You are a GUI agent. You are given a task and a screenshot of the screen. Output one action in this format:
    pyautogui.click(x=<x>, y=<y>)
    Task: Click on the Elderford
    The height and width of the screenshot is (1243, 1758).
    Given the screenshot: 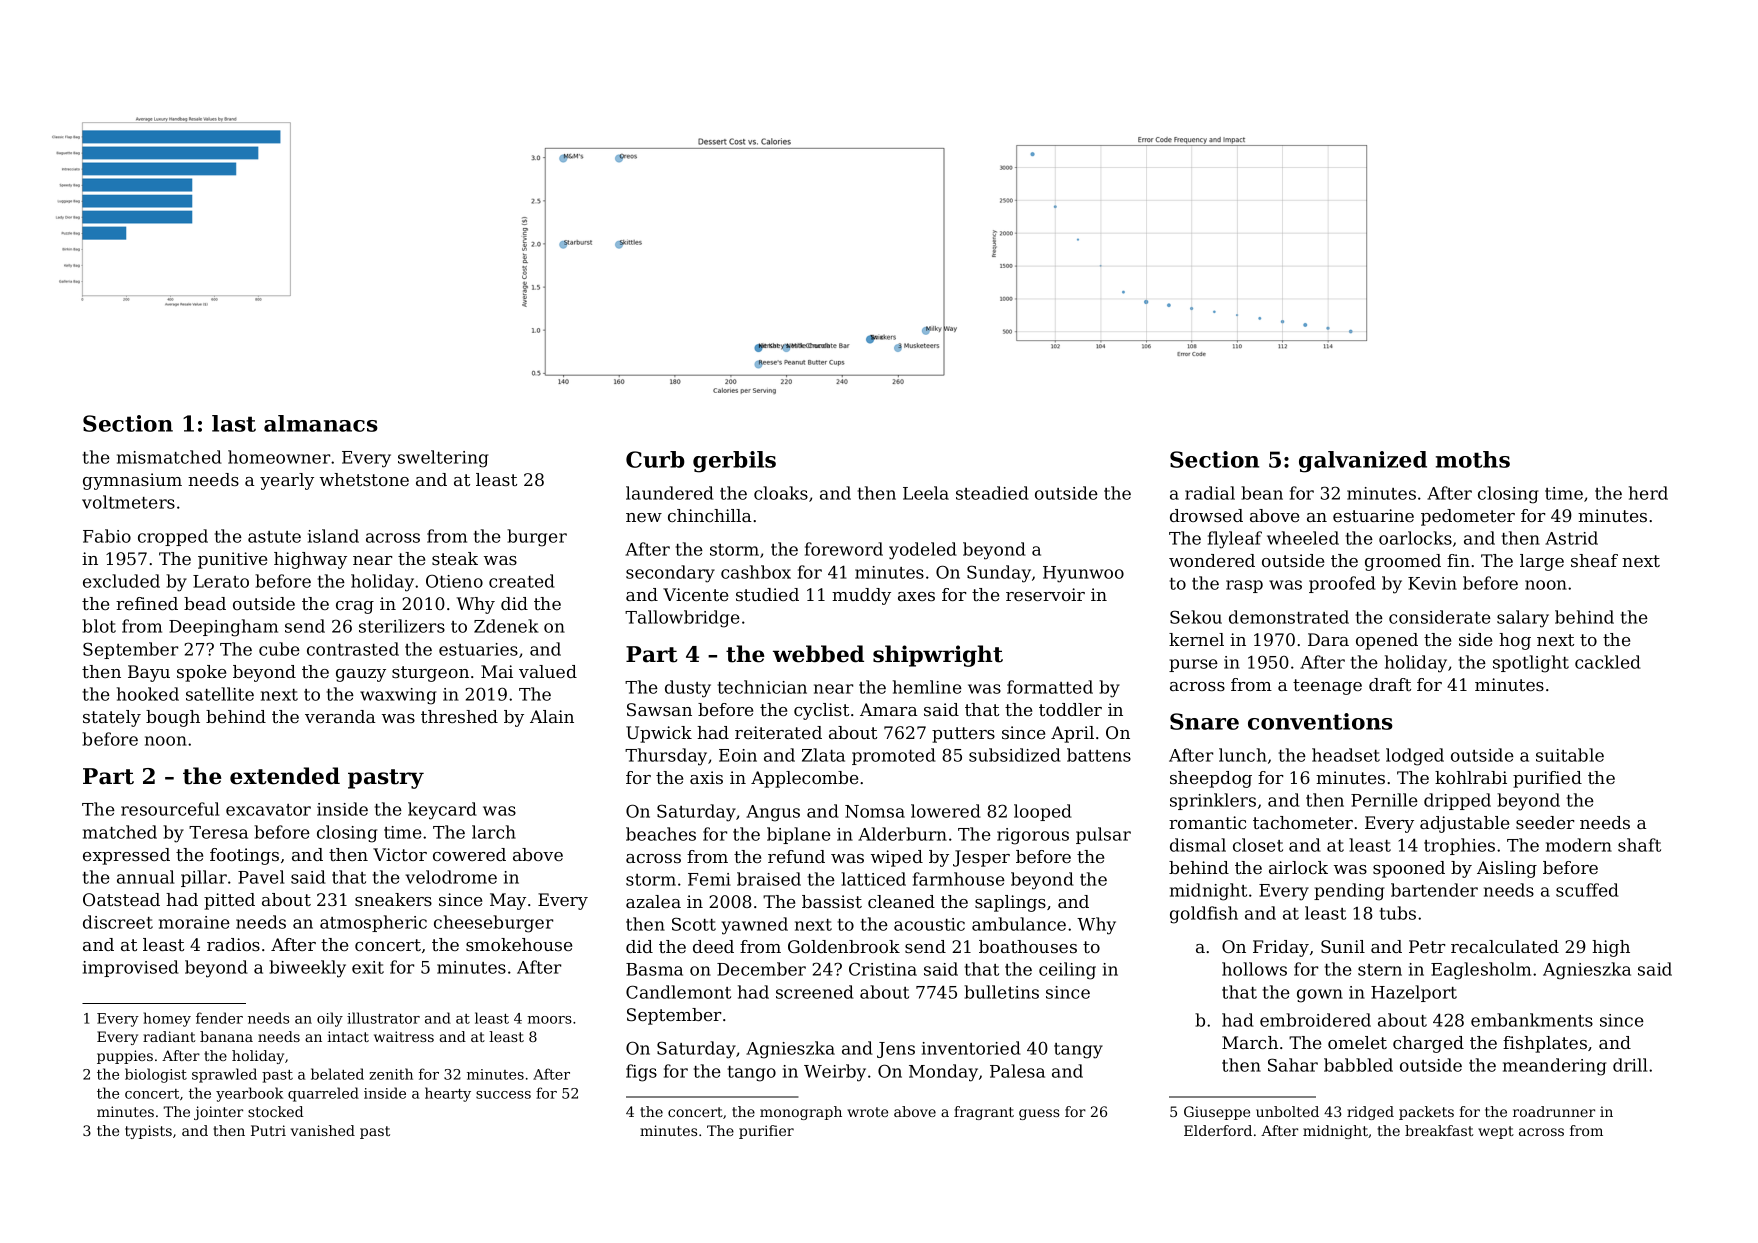 What is the action you would take?
    pyautogui.click(x=1218, y=1130)
